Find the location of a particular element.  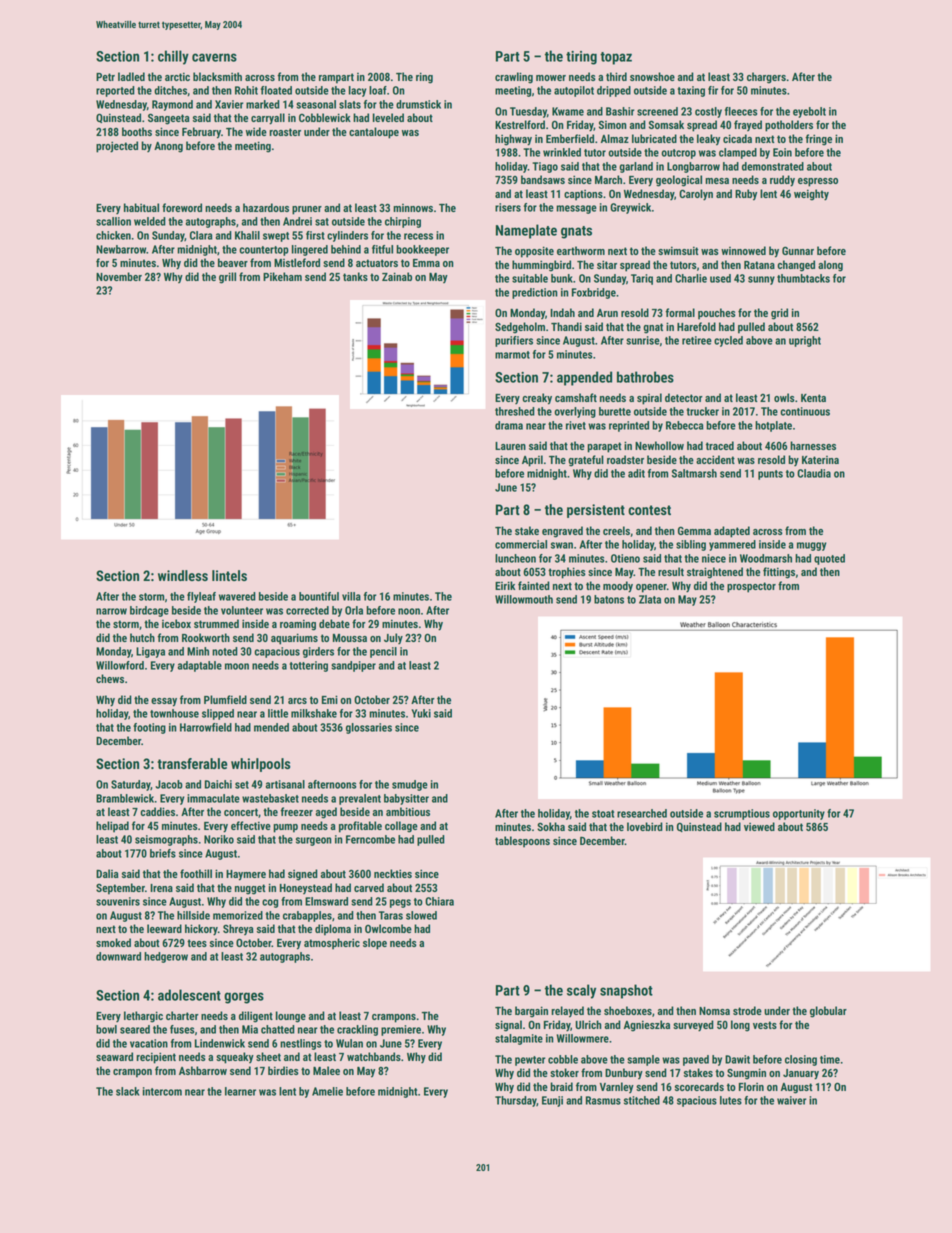

Rohit is located at coordinates (246, 90).
